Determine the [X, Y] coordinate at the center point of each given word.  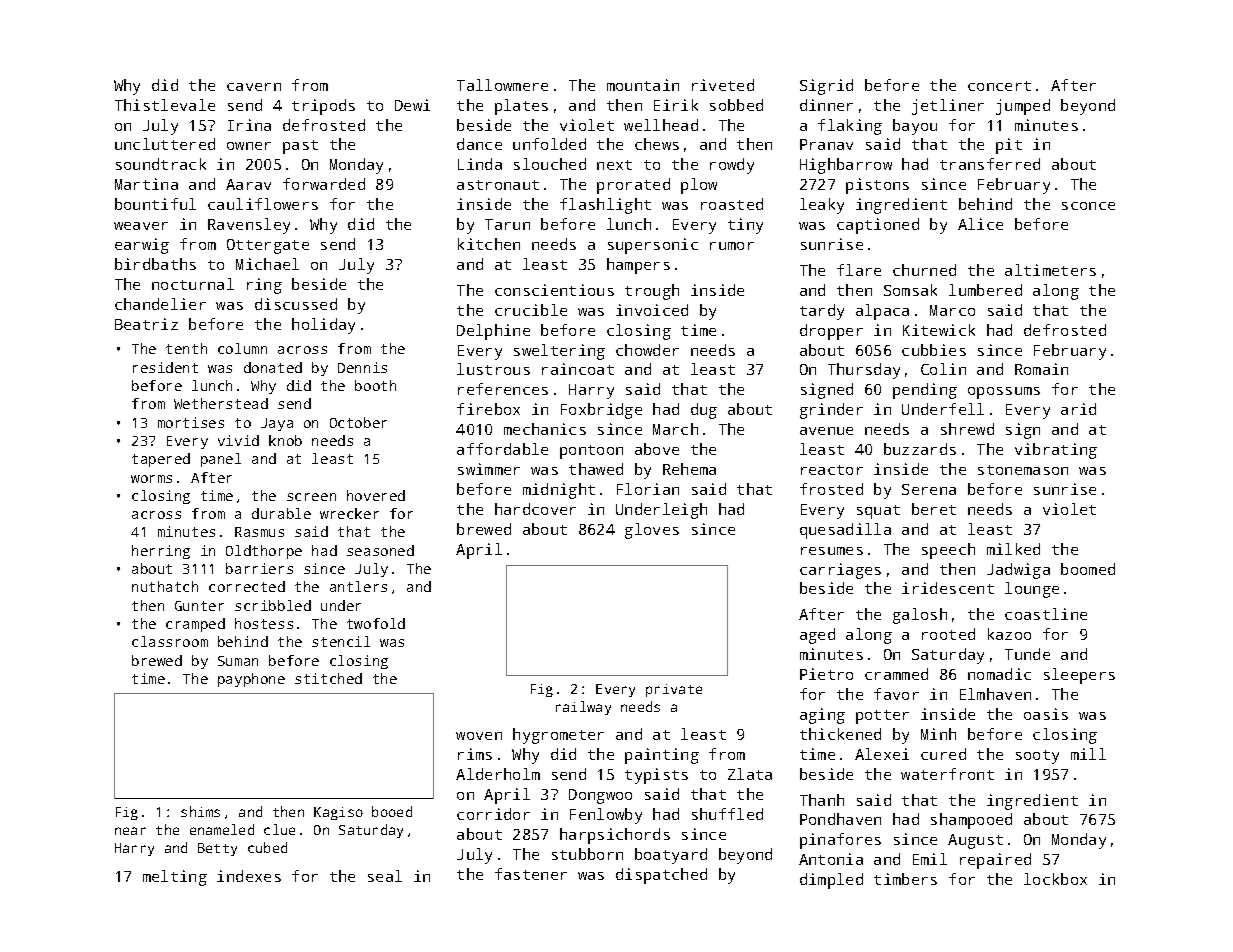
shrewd [967, 429]
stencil [341, 641]
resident [165, 367]
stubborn [587, 854]
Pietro [826, 674]
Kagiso [338, 813]
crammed [896, 674]
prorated [633, 186]
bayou [915, 127]
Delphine [493, 332]
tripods [323, 107]
